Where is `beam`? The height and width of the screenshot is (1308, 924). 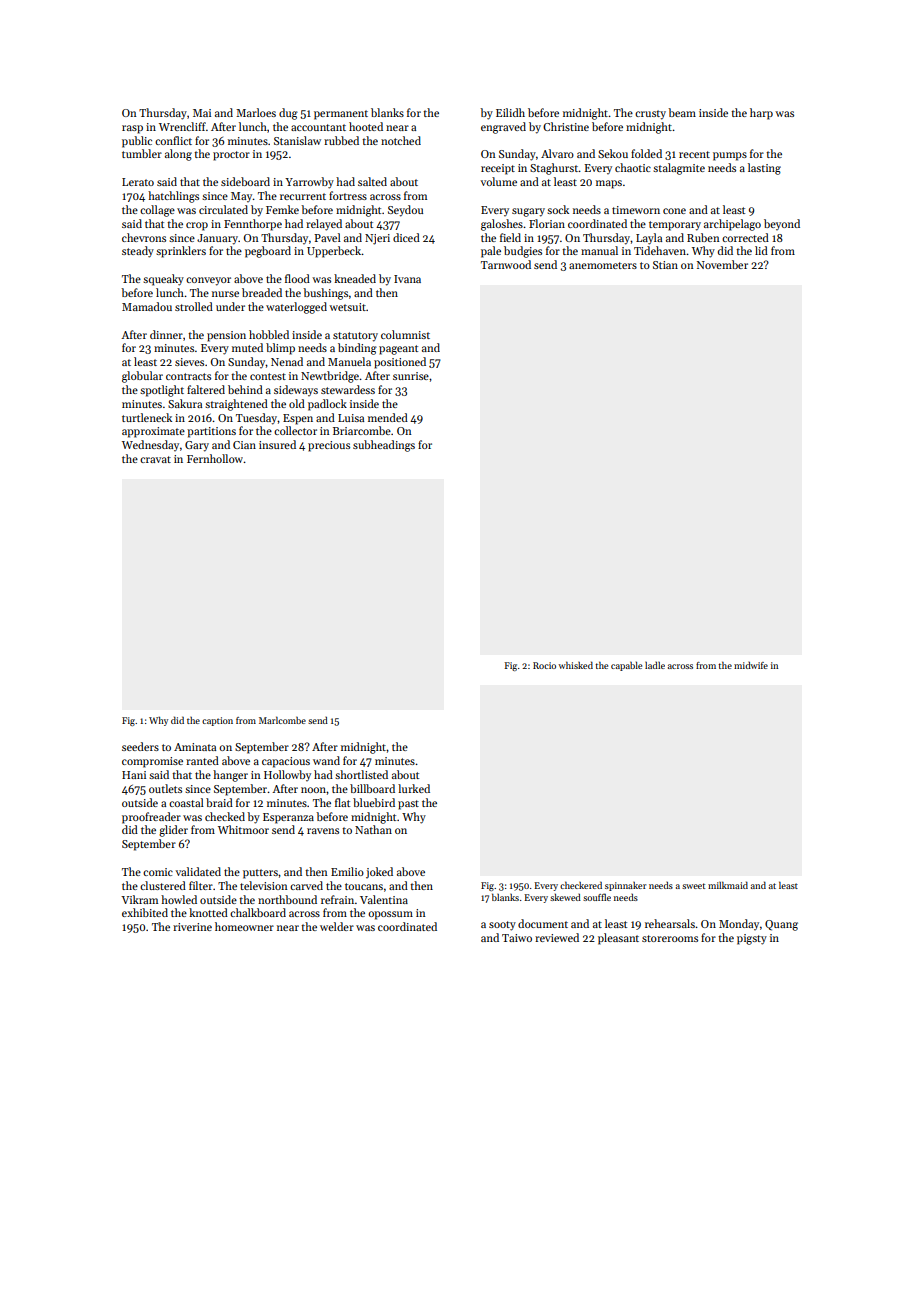 beam is located at coordinates (682, 112).
